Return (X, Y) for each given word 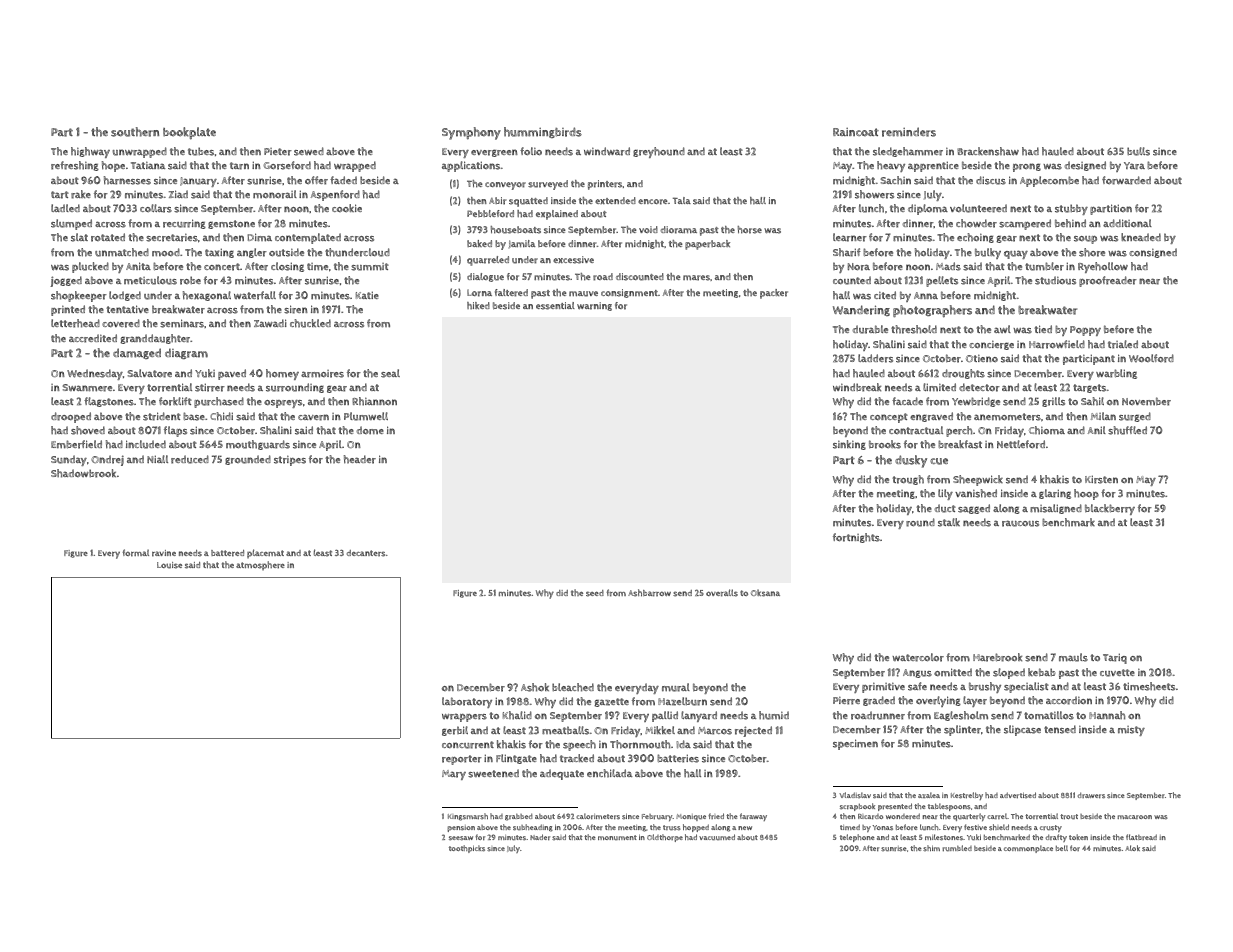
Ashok (535, 687)
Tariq (1115, 658)
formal (136, 553)
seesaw (461, 838)
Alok (1132, 848)
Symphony (471, 133)
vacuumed (717, 837)
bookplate (189, 133)
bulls (1138, 151)
